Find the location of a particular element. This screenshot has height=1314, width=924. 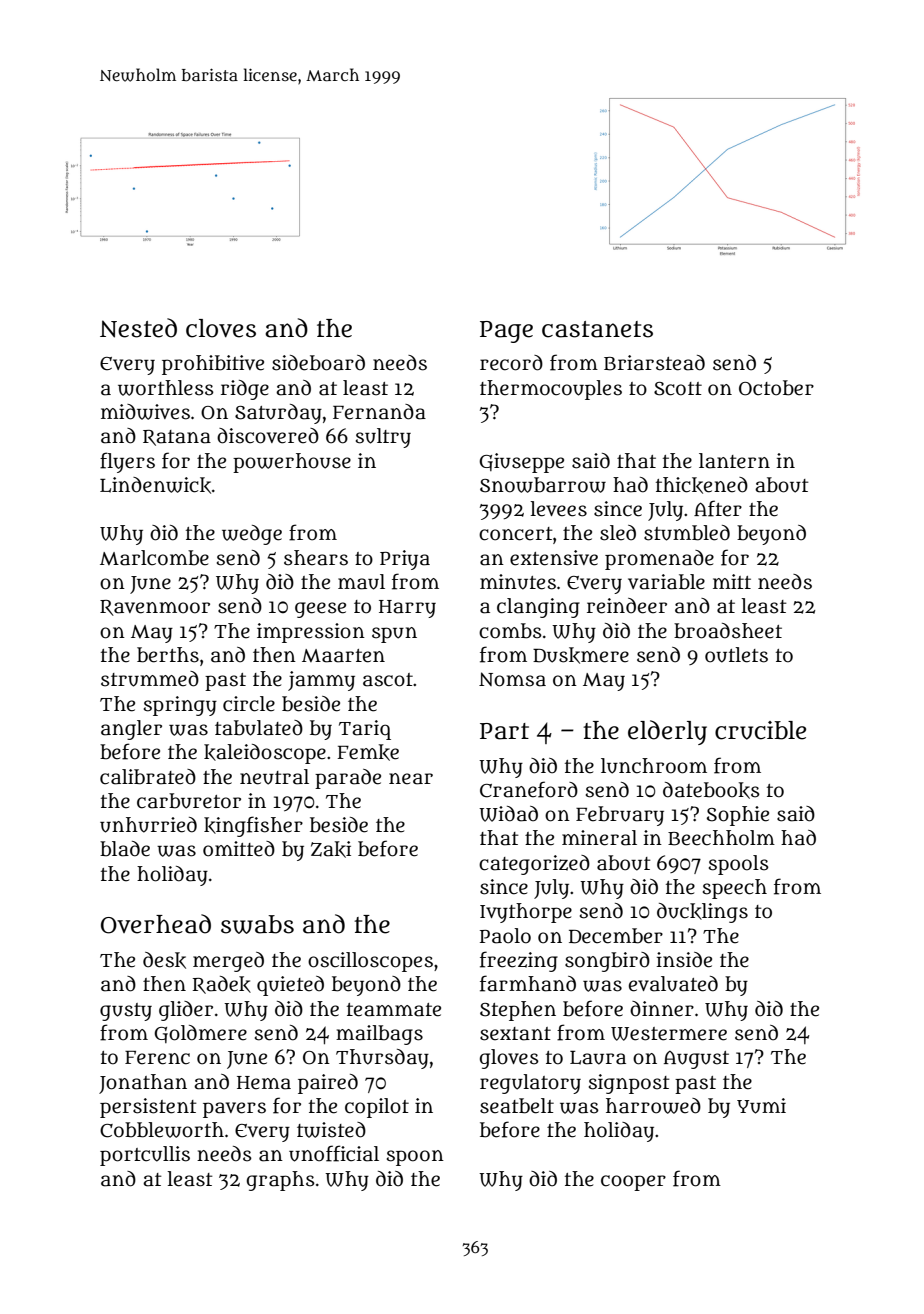

Yumi is located at coordinates (761, 1106).
